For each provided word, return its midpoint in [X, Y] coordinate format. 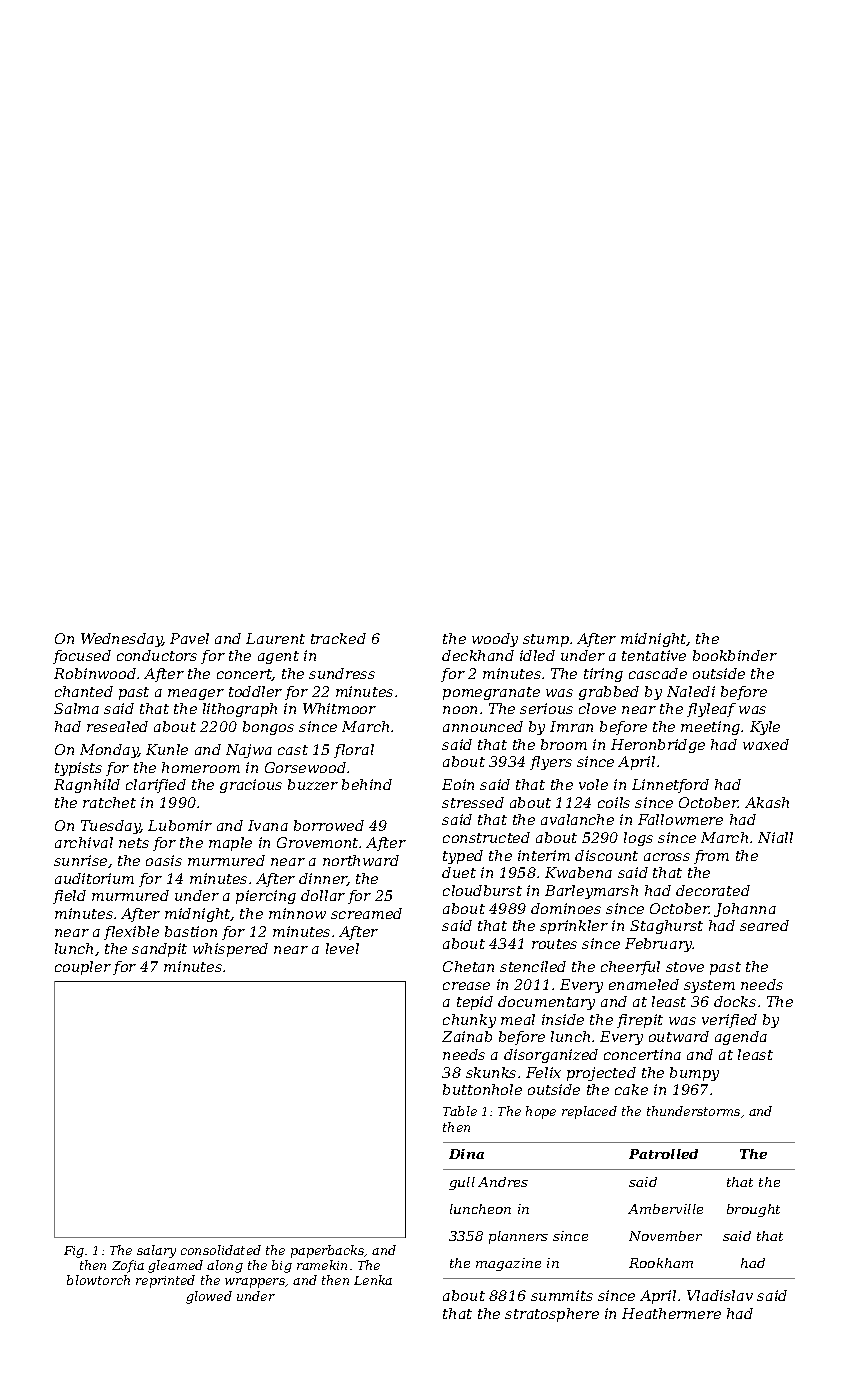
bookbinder [735, 655]
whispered [230, 950]
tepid [475, 1003]
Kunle [167, 749]
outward [679, 1036]
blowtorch [98, 1280]
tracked [338, 638]
